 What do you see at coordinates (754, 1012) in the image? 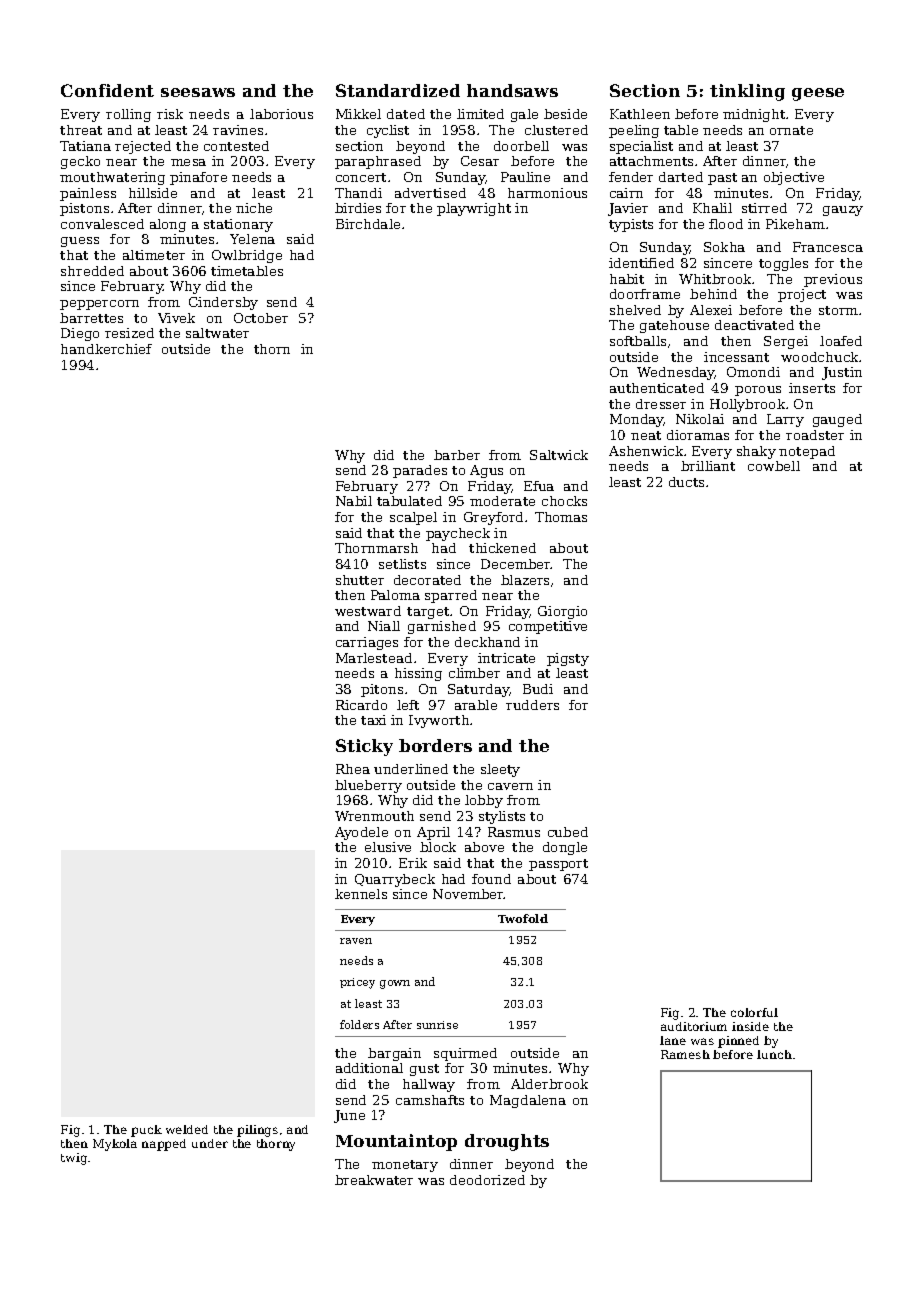
I see `colorful` at bounding box center [754, 1012].
